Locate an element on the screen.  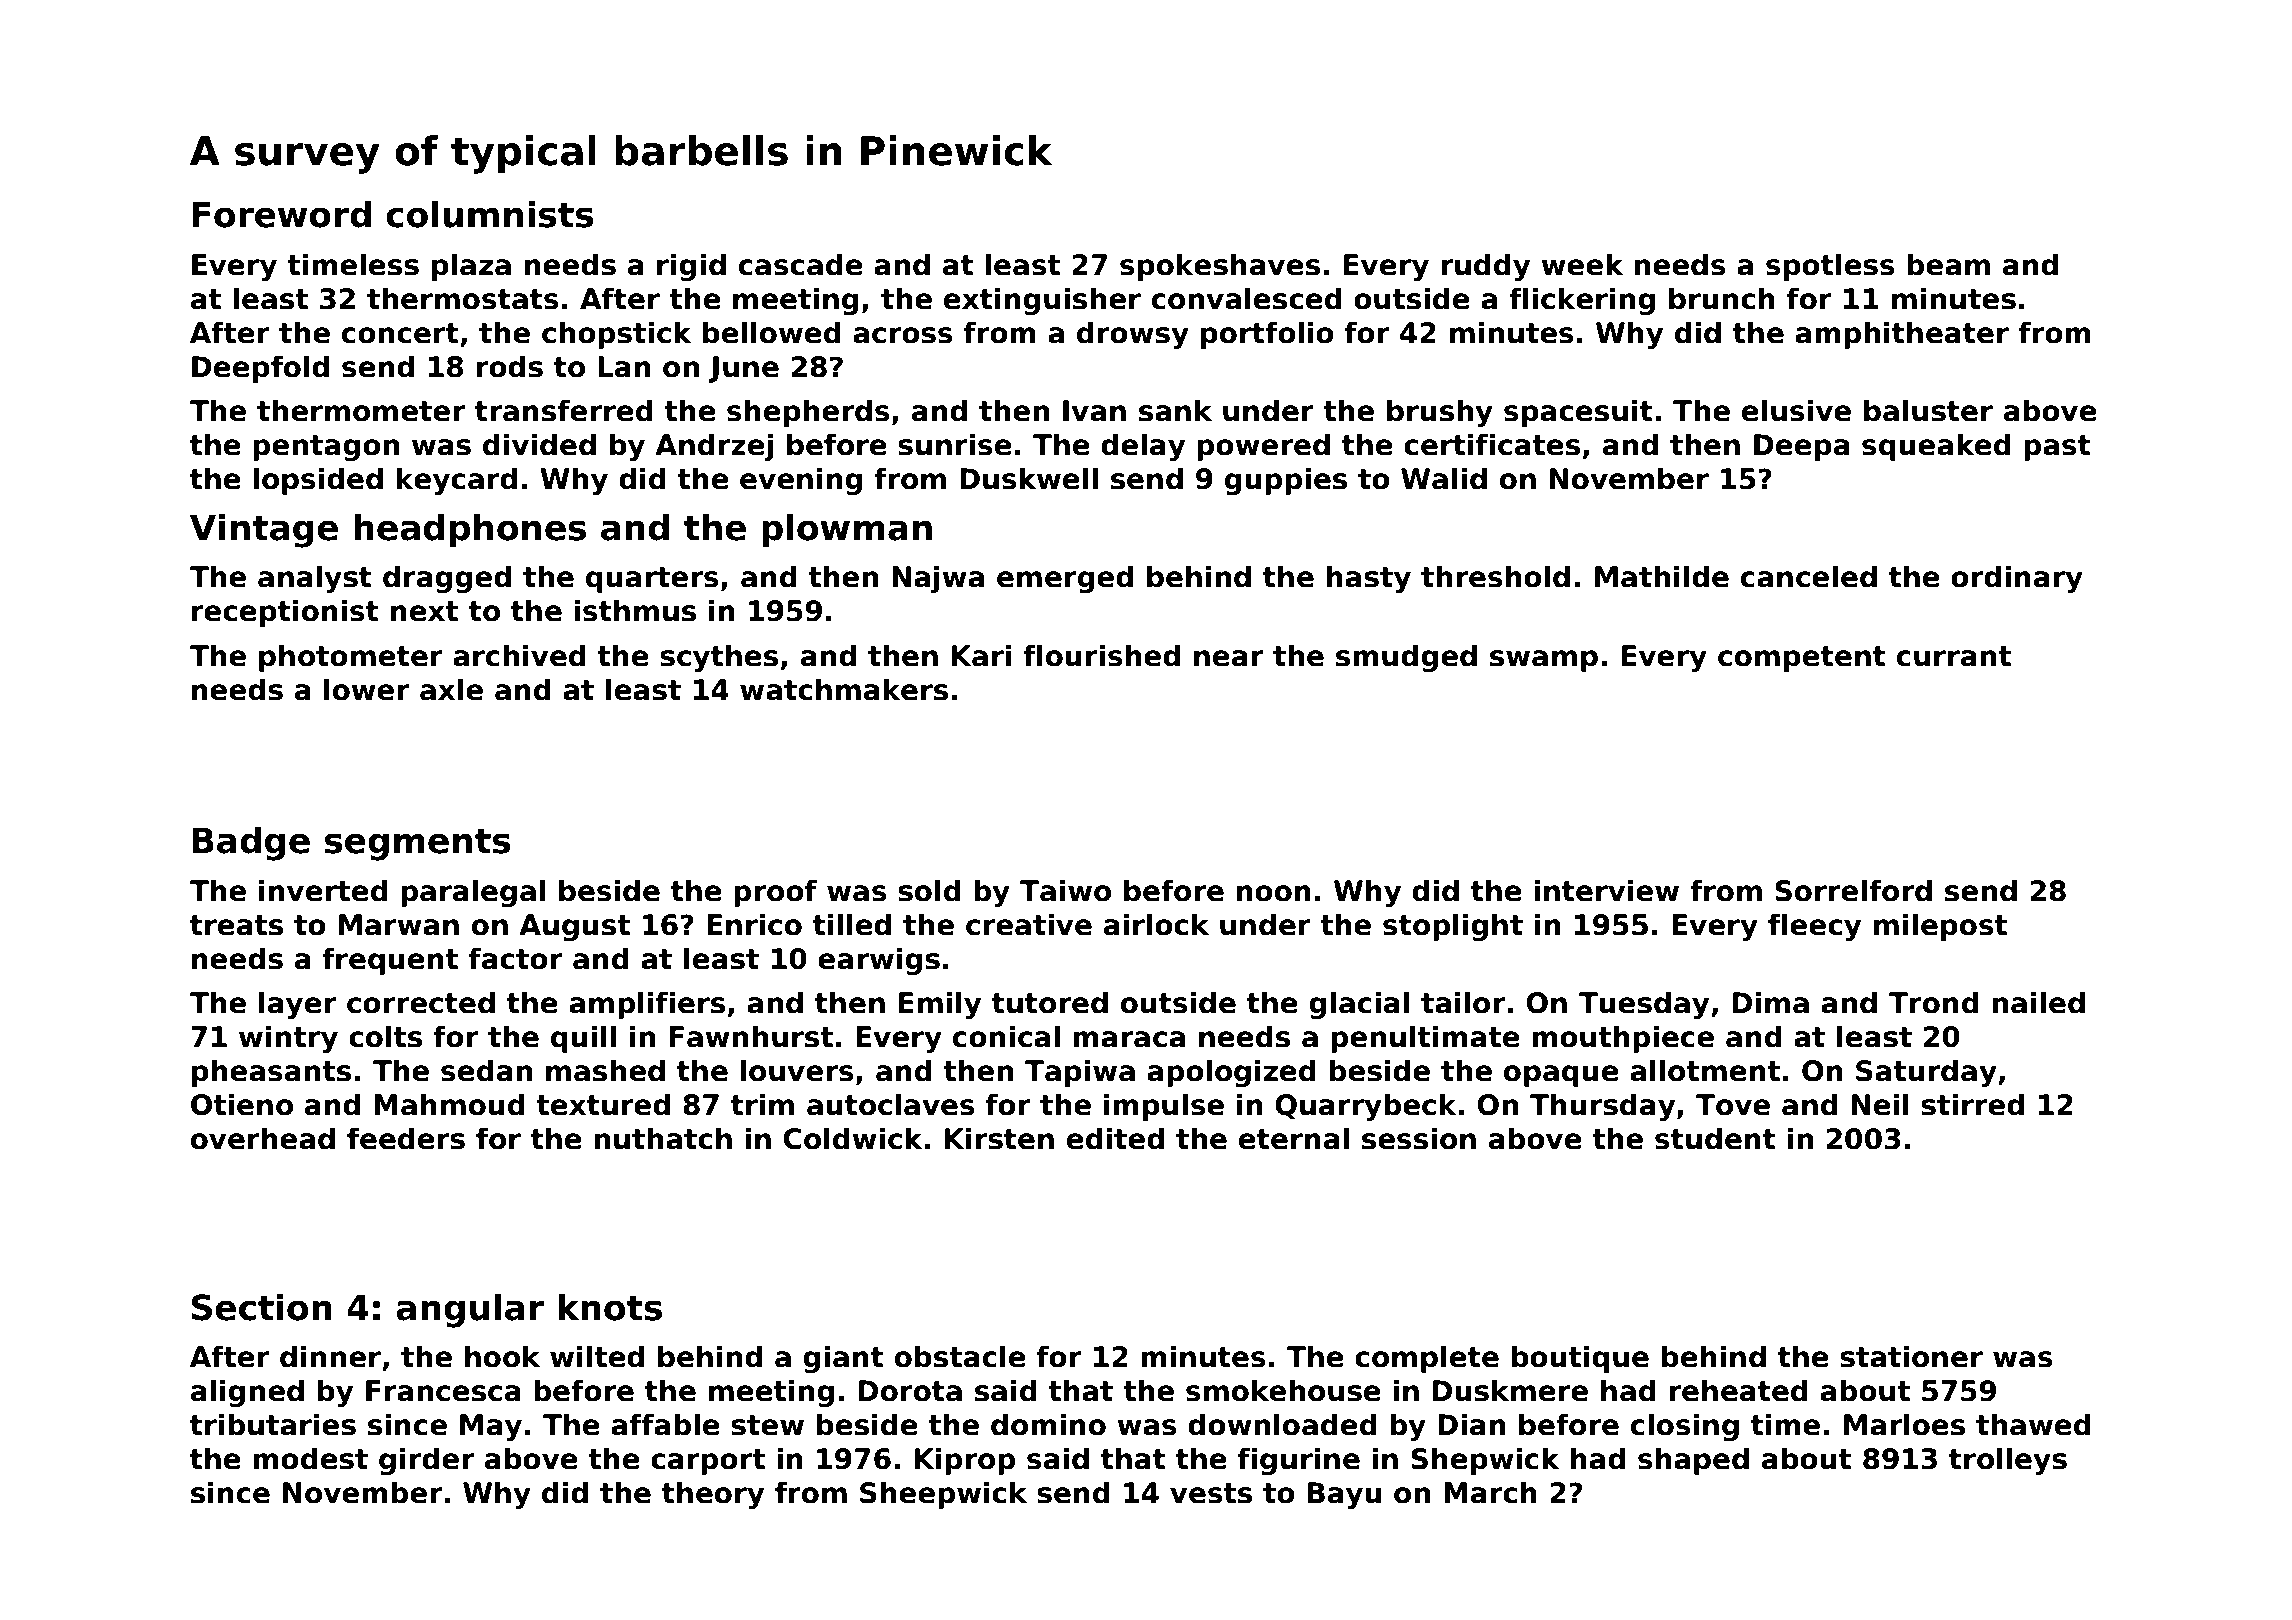
segments is located at coordinates (417, 845).
